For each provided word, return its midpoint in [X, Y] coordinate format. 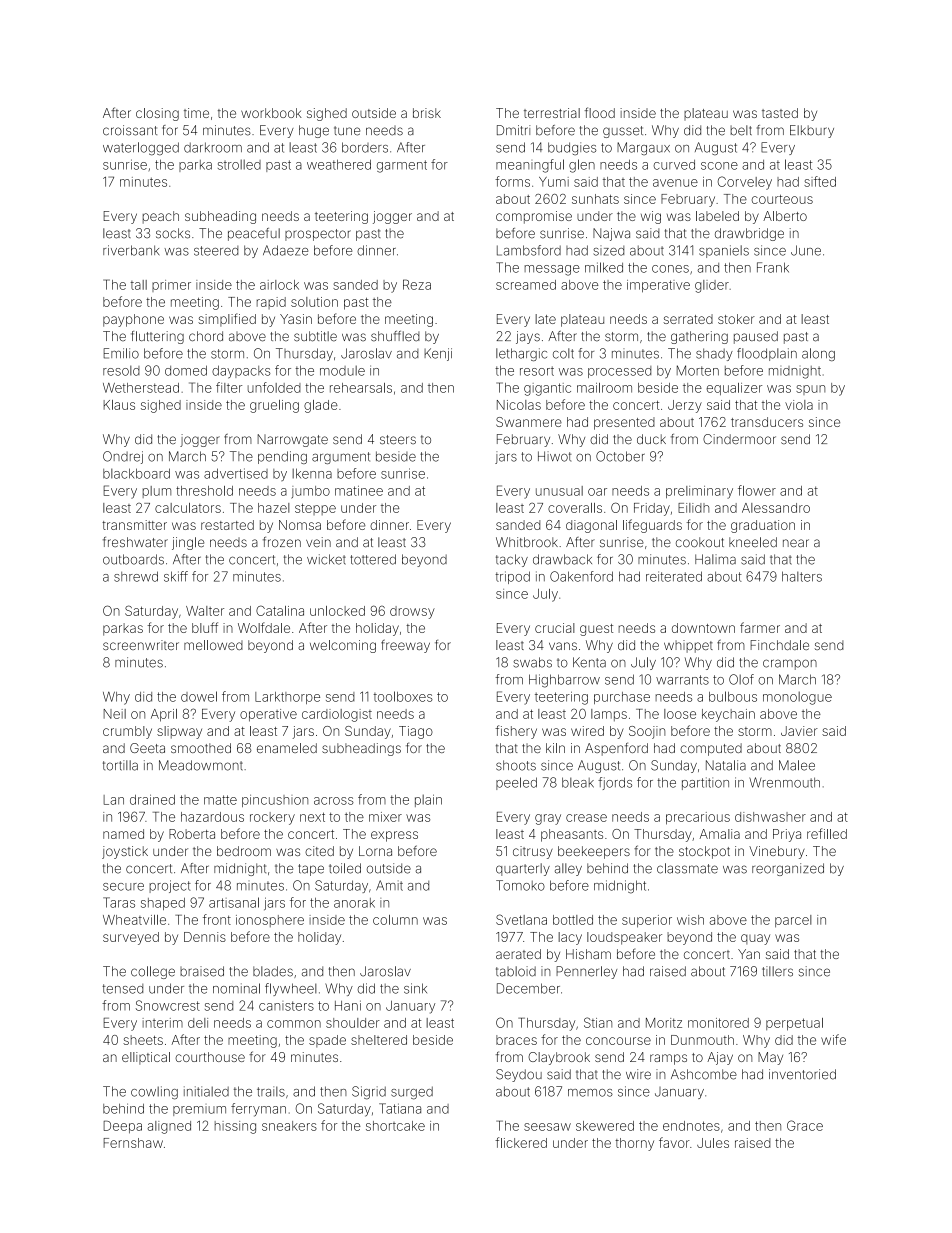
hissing [235, 1127]
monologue [797, 698]
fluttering [157, 337]
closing [157, 114]
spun [810, 390]
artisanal [234, 902]
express [394, 836]
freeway [405, 646]
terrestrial [552, 113]
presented [624, 423]
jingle [188, 543]
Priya [787, 835]
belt [741, 130]
